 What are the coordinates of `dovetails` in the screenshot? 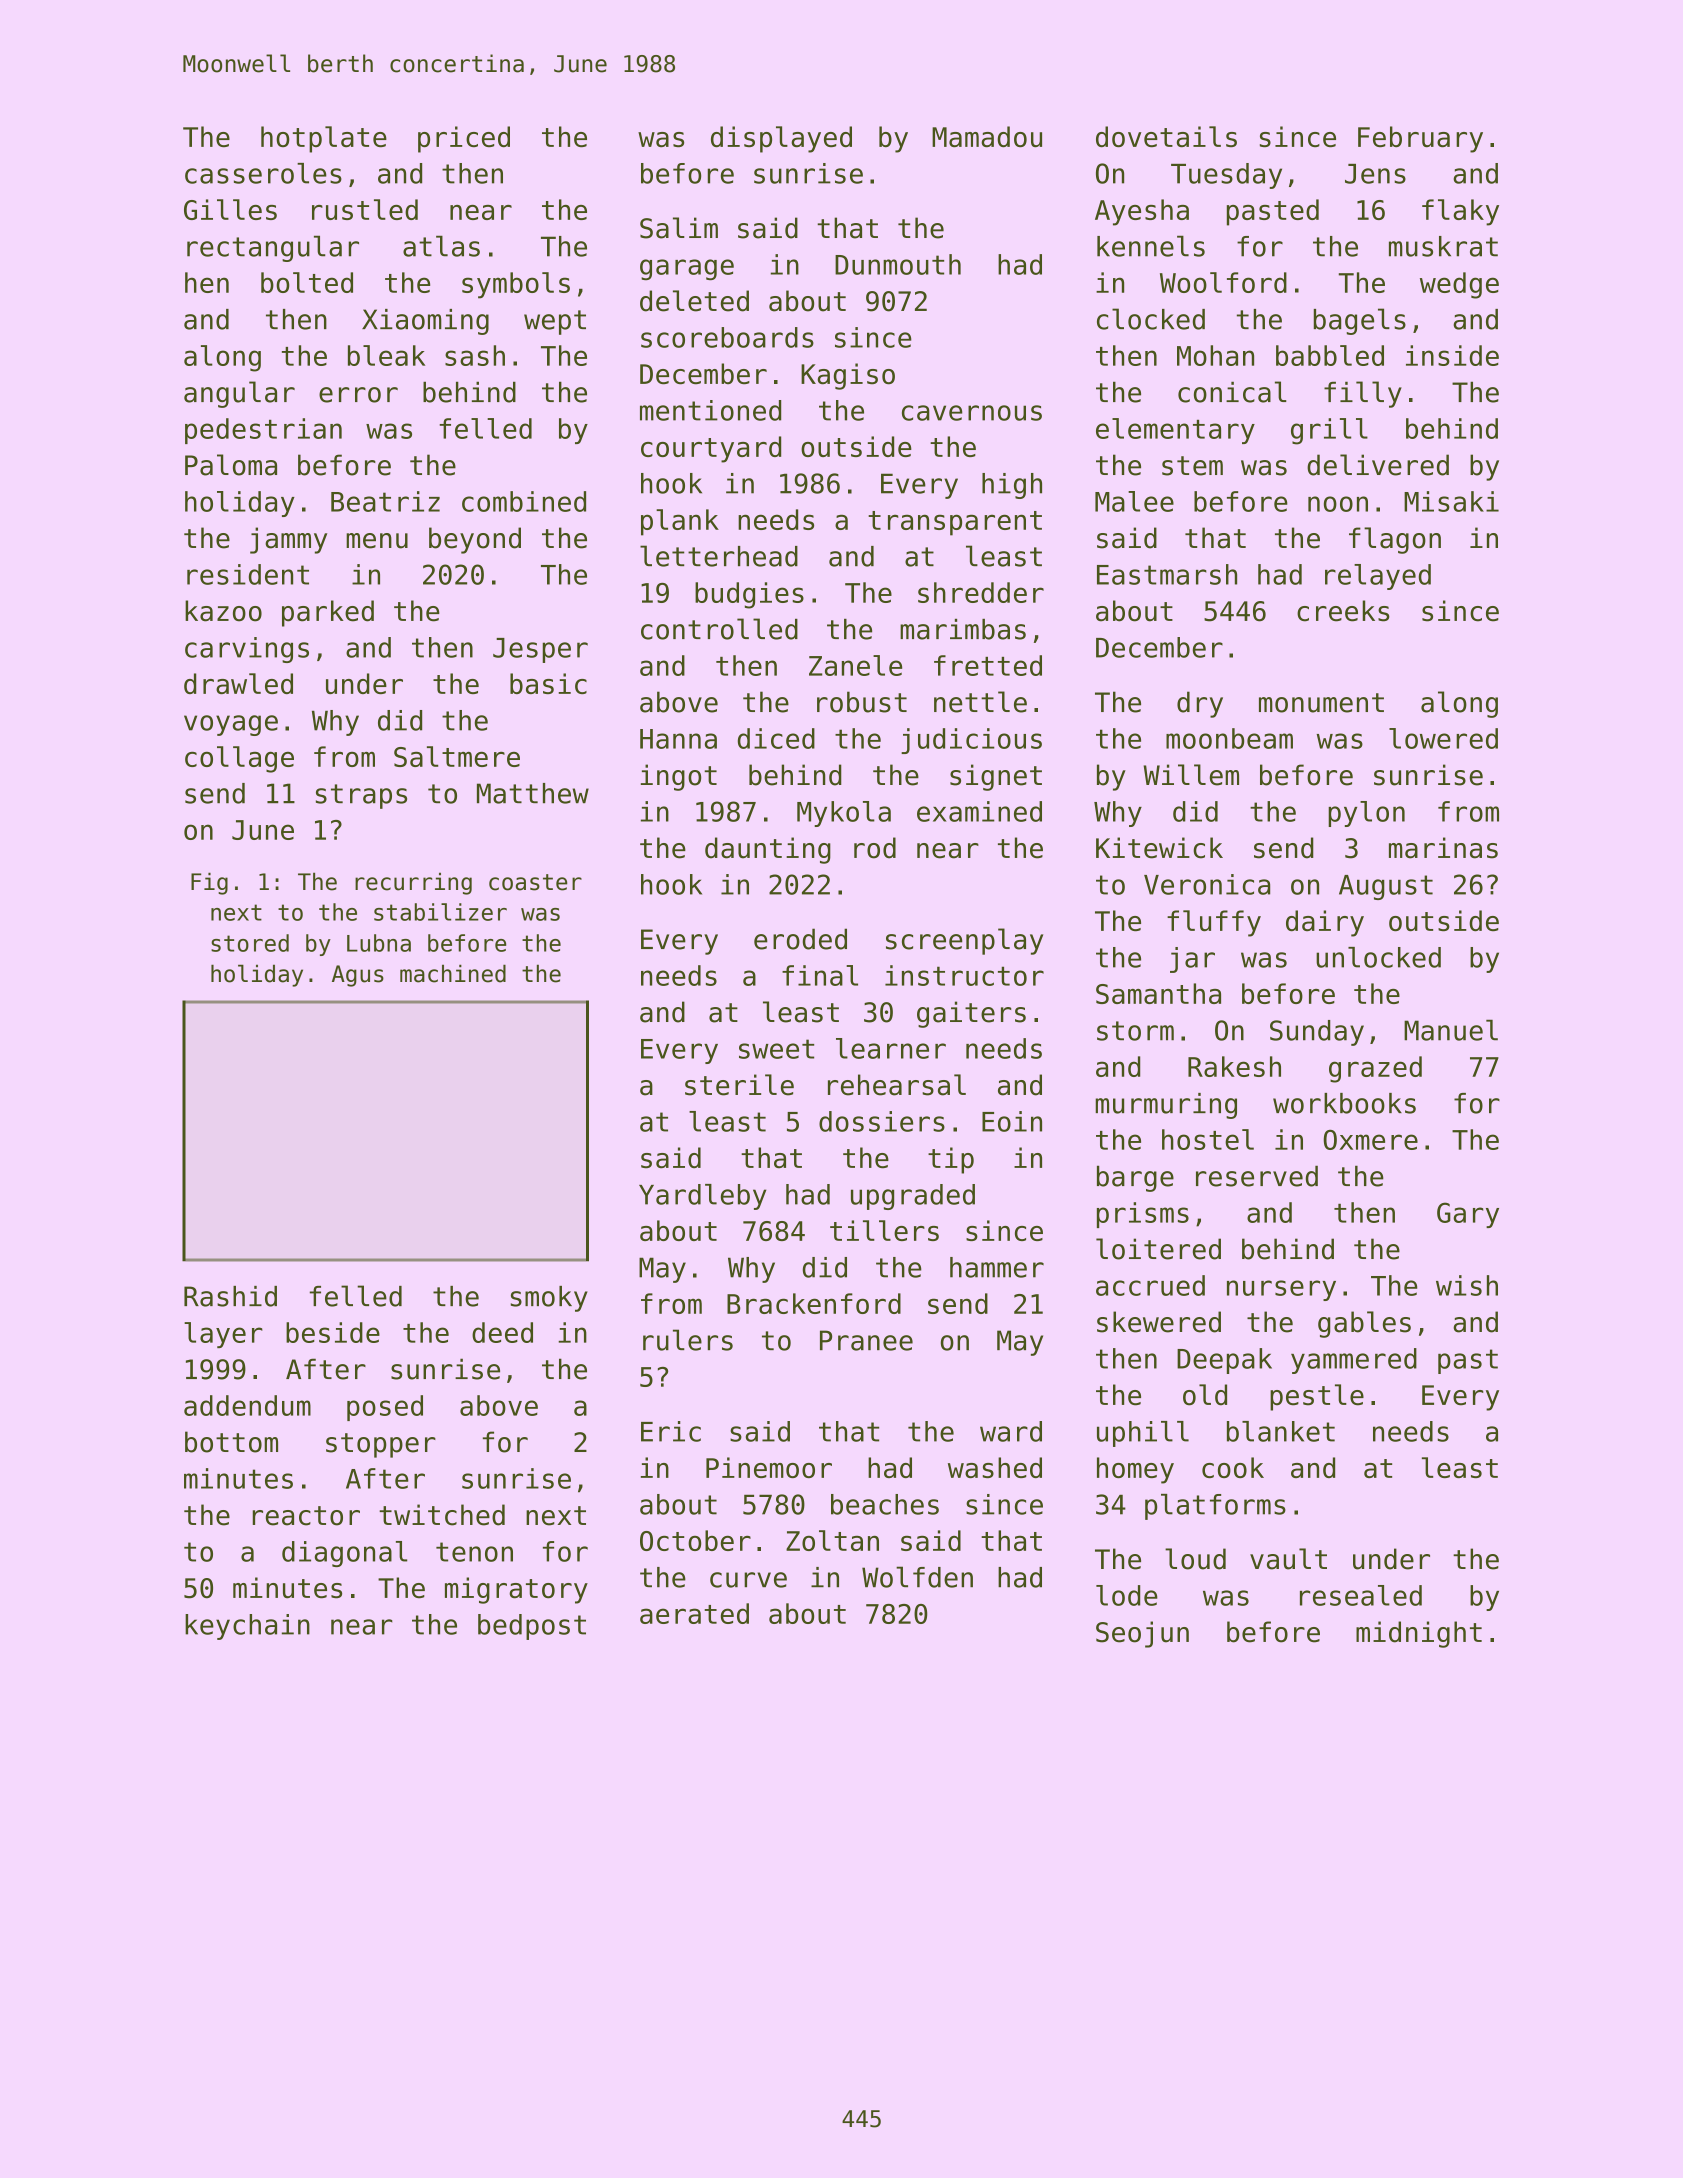 It's located at (1166, 136).
